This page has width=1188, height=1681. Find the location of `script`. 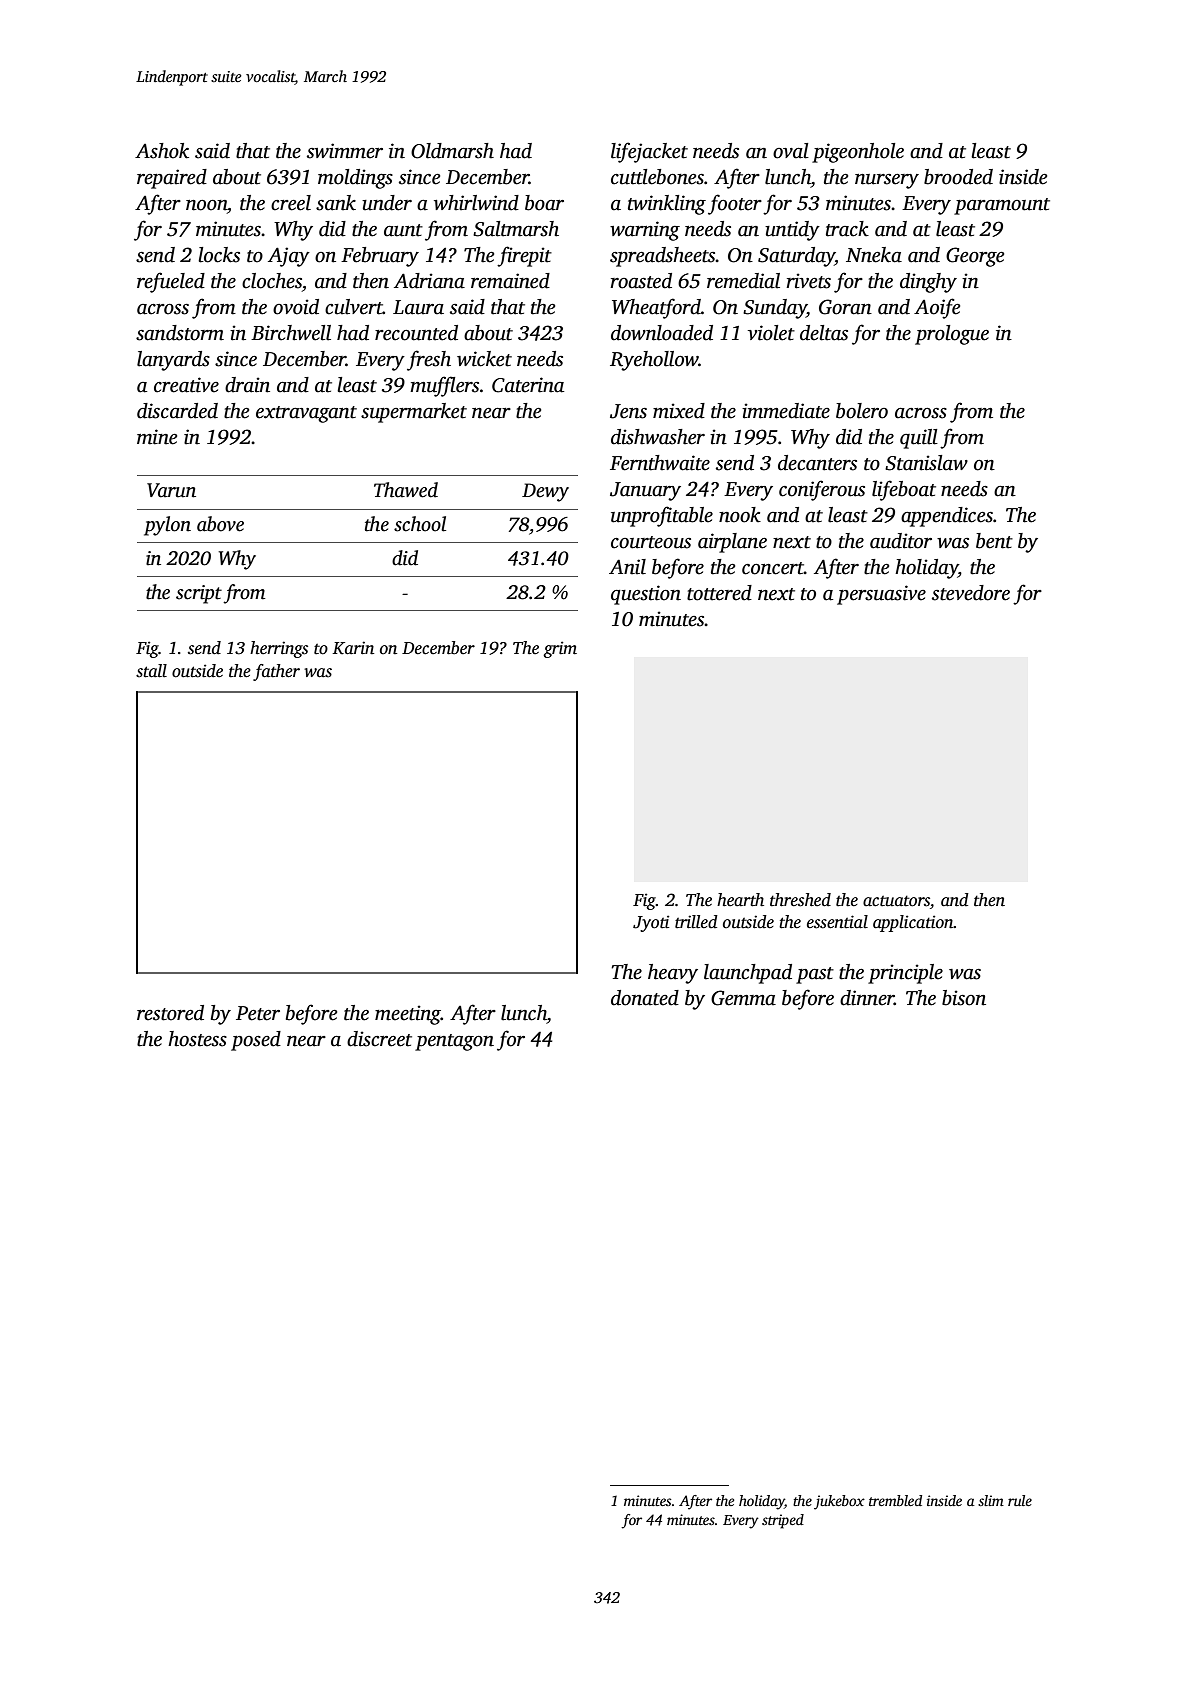

script is located at coordinates (199, 594).
